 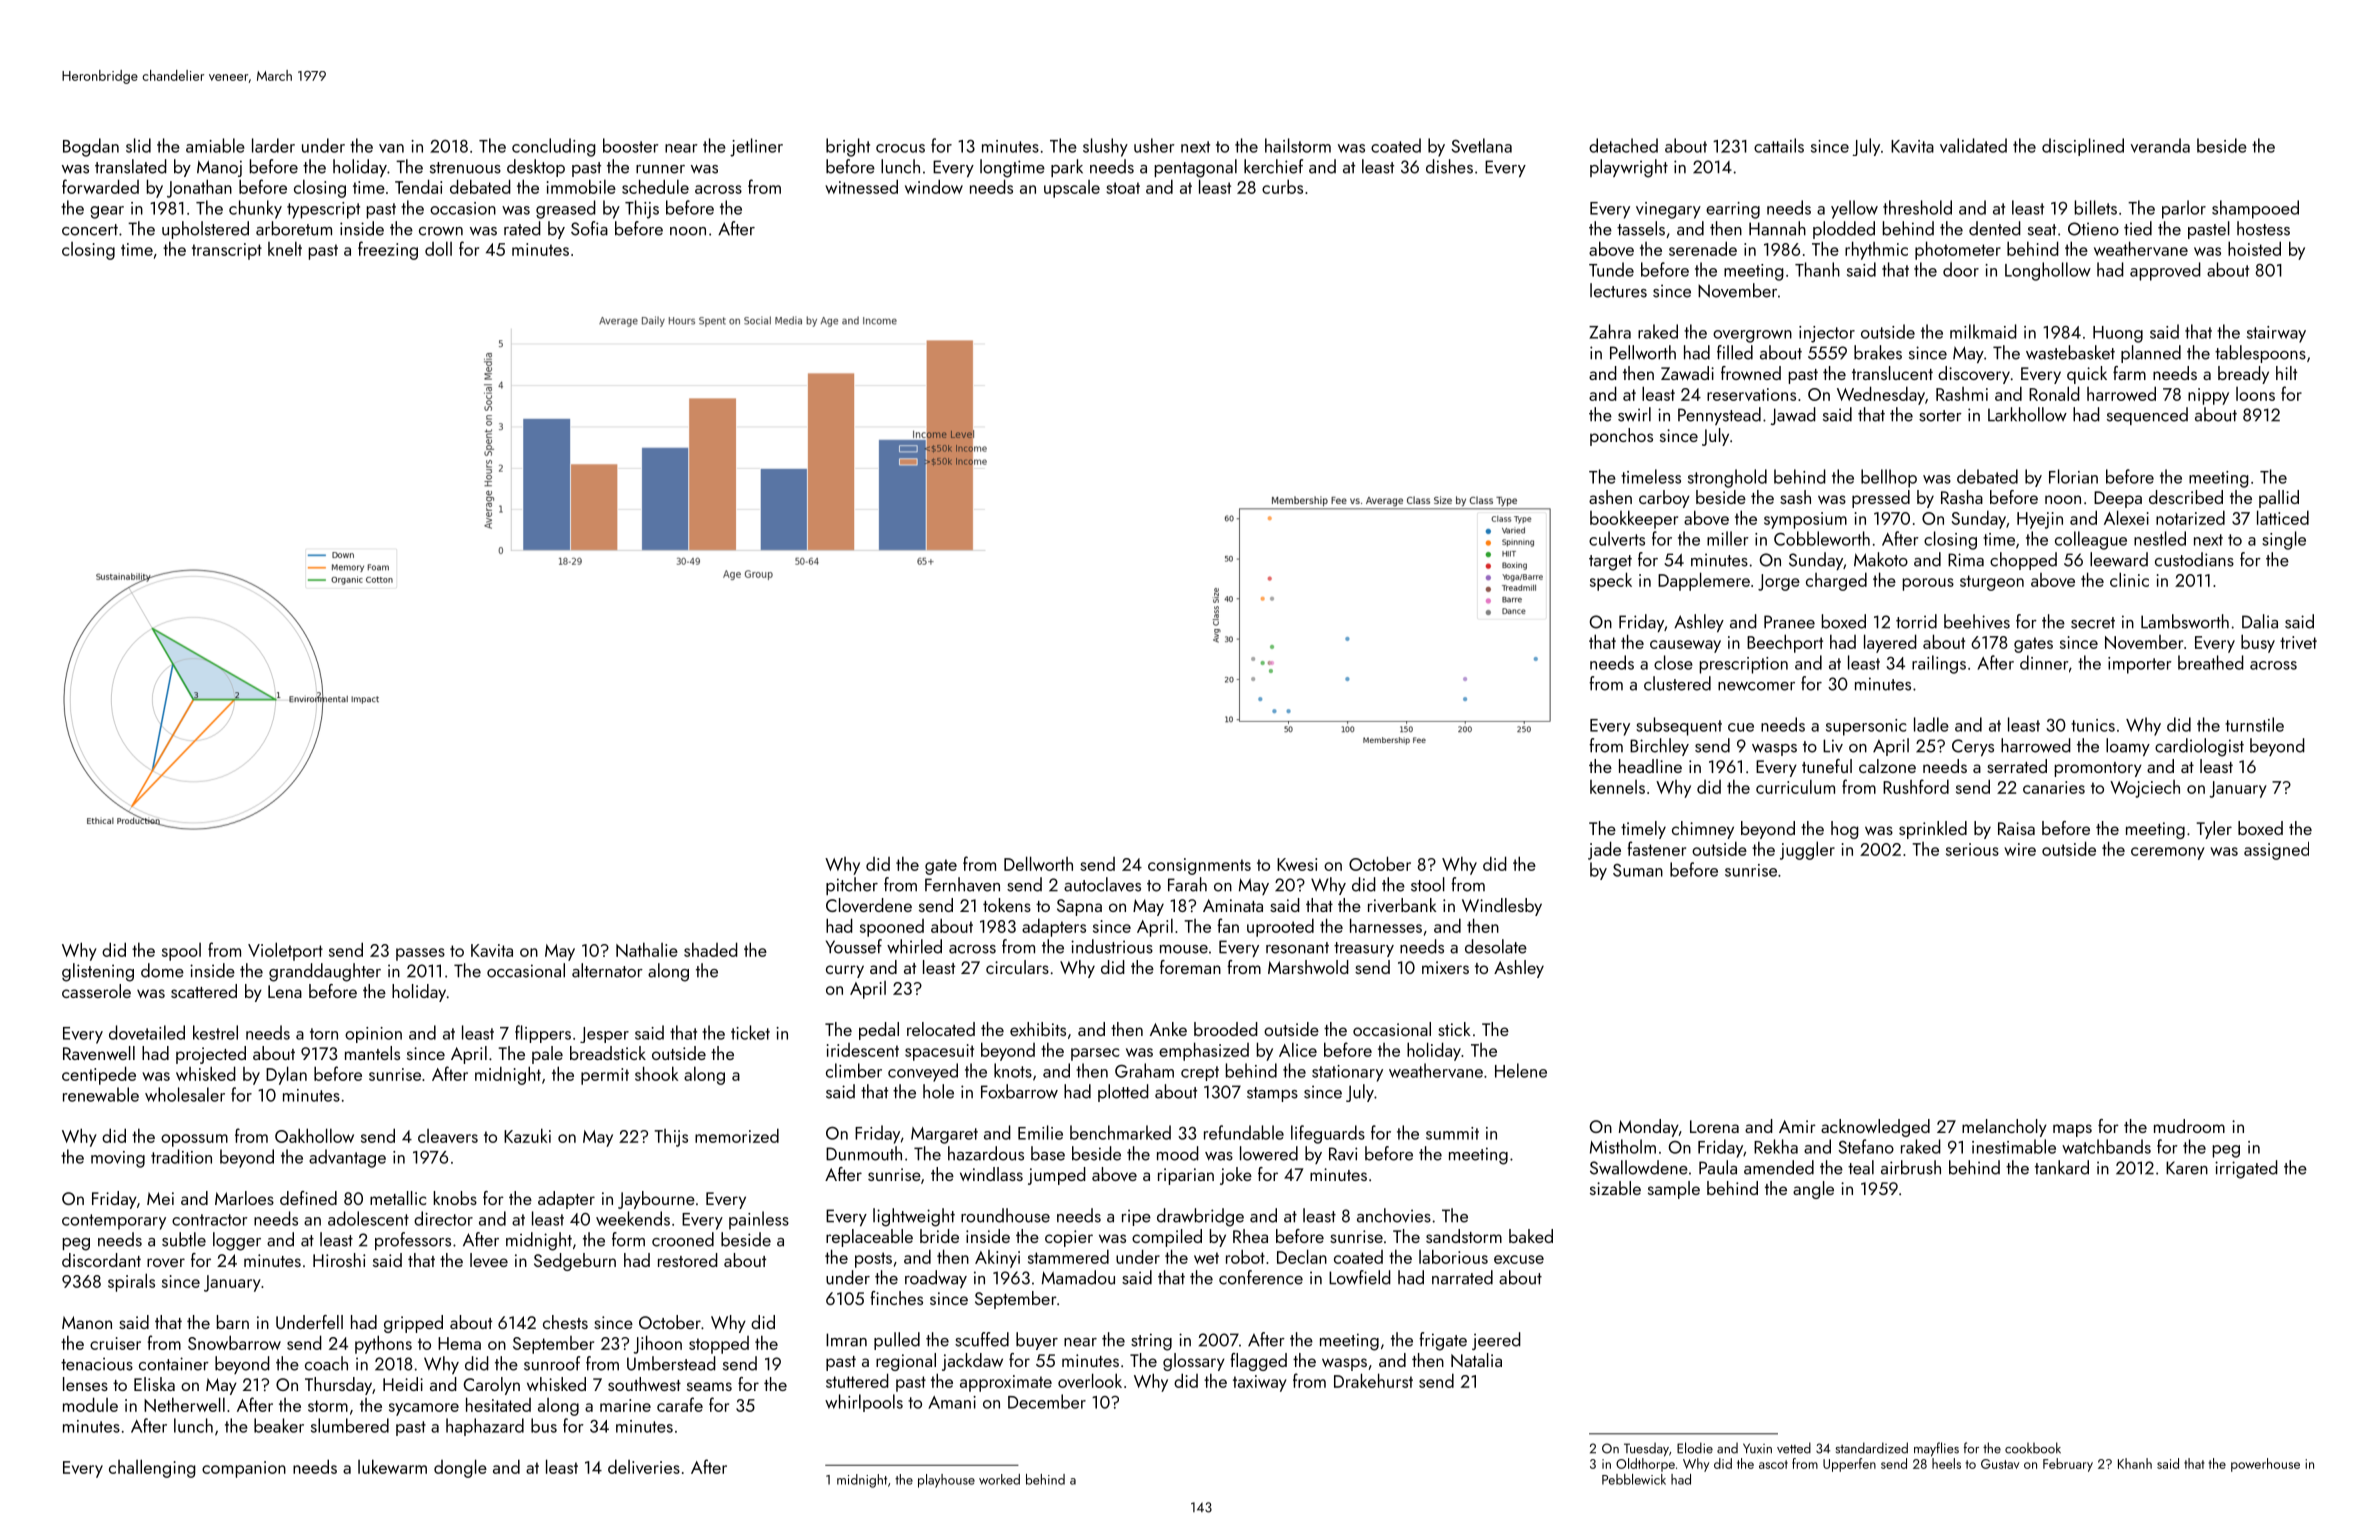 I want to click on module, so click(x=90, y=1404).
